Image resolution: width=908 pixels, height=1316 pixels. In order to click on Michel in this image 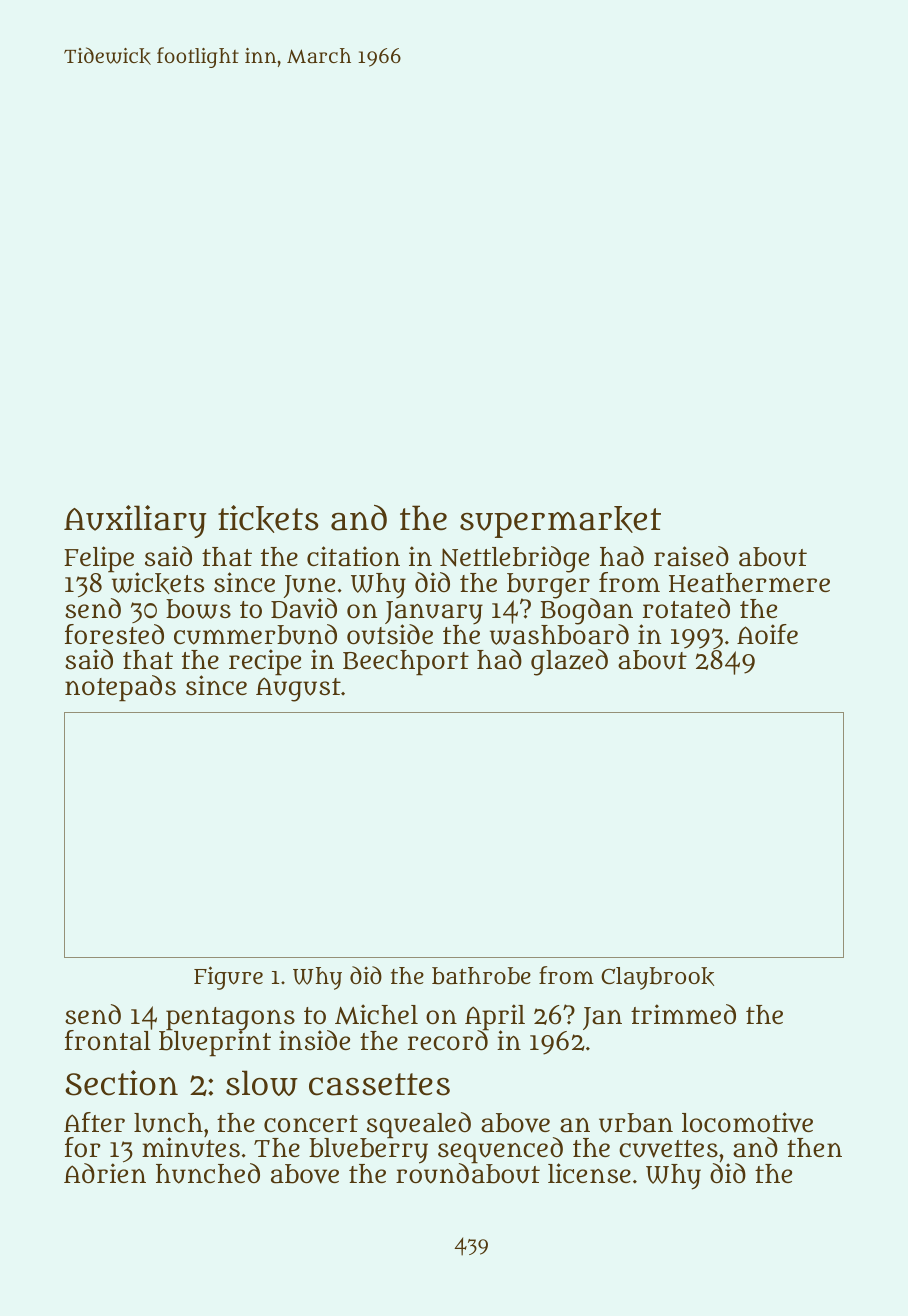, I will do `click(376, 1014)`.
